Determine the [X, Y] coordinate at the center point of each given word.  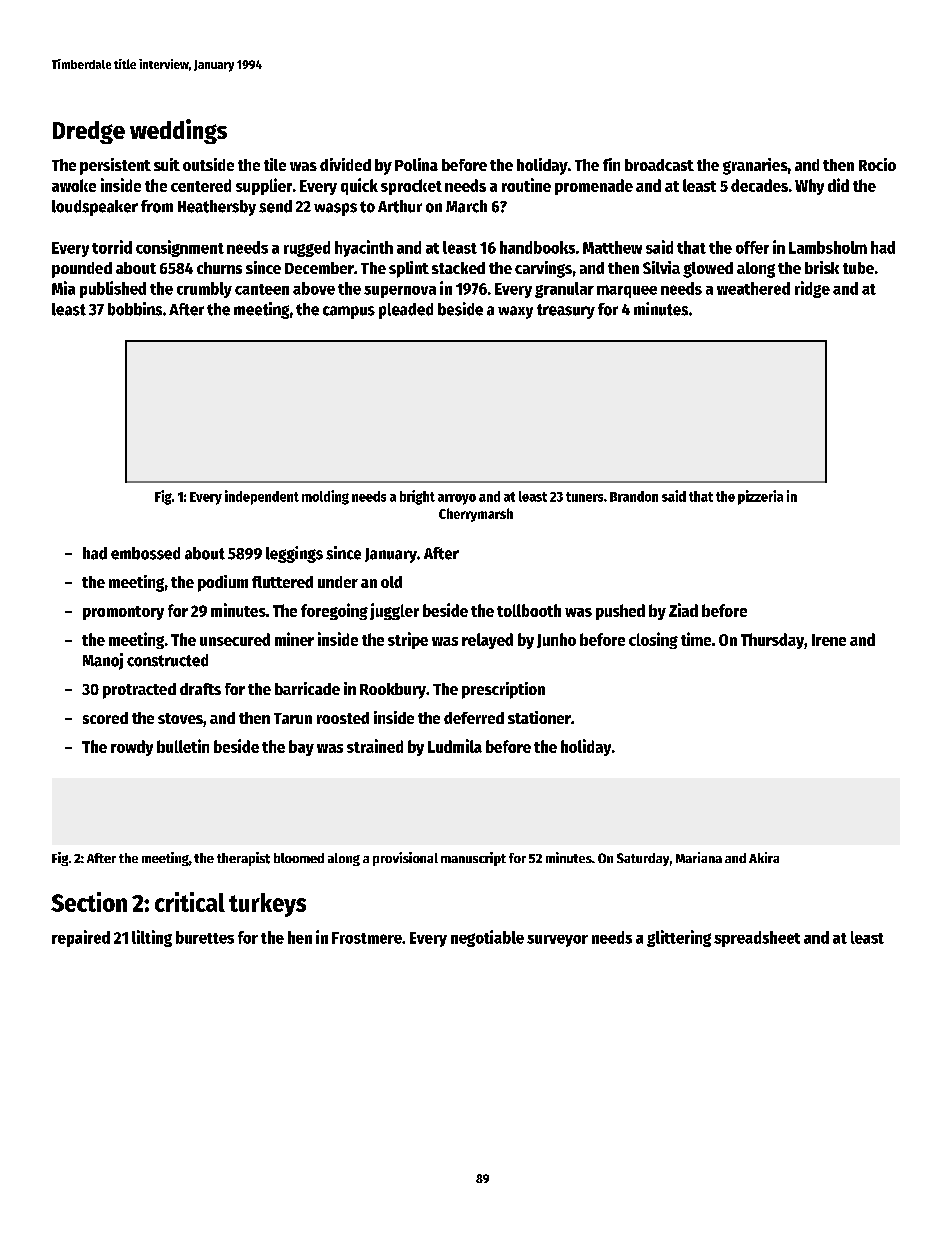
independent [262, 497]
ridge [812, 289]
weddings [178, 131]
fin [611, 164]
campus [349, 312]
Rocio [877, 164]
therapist [243, 859]
